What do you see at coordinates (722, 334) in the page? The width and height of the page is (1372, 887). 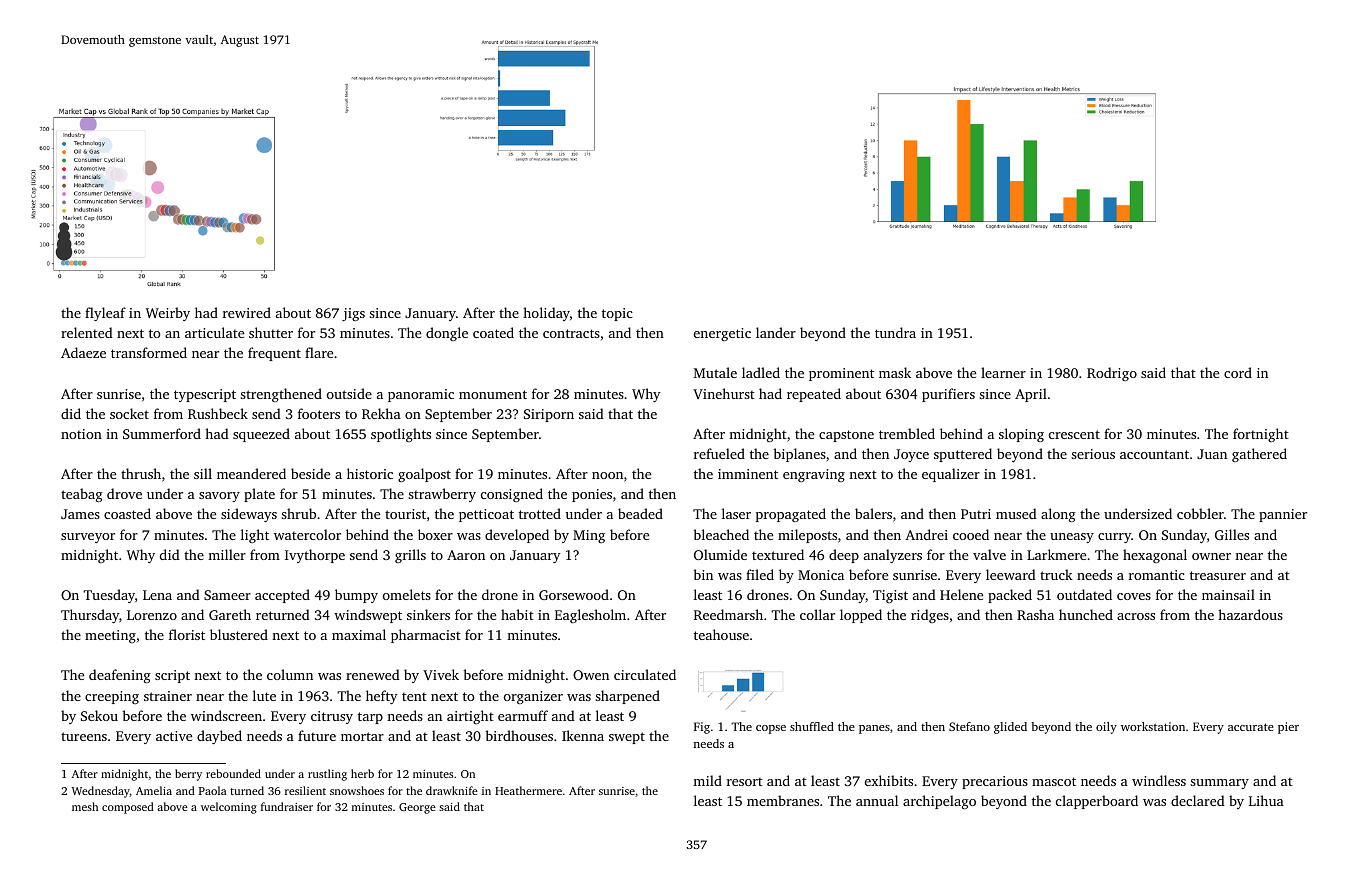 I see `energetic` at bounding box center [722, 334].
